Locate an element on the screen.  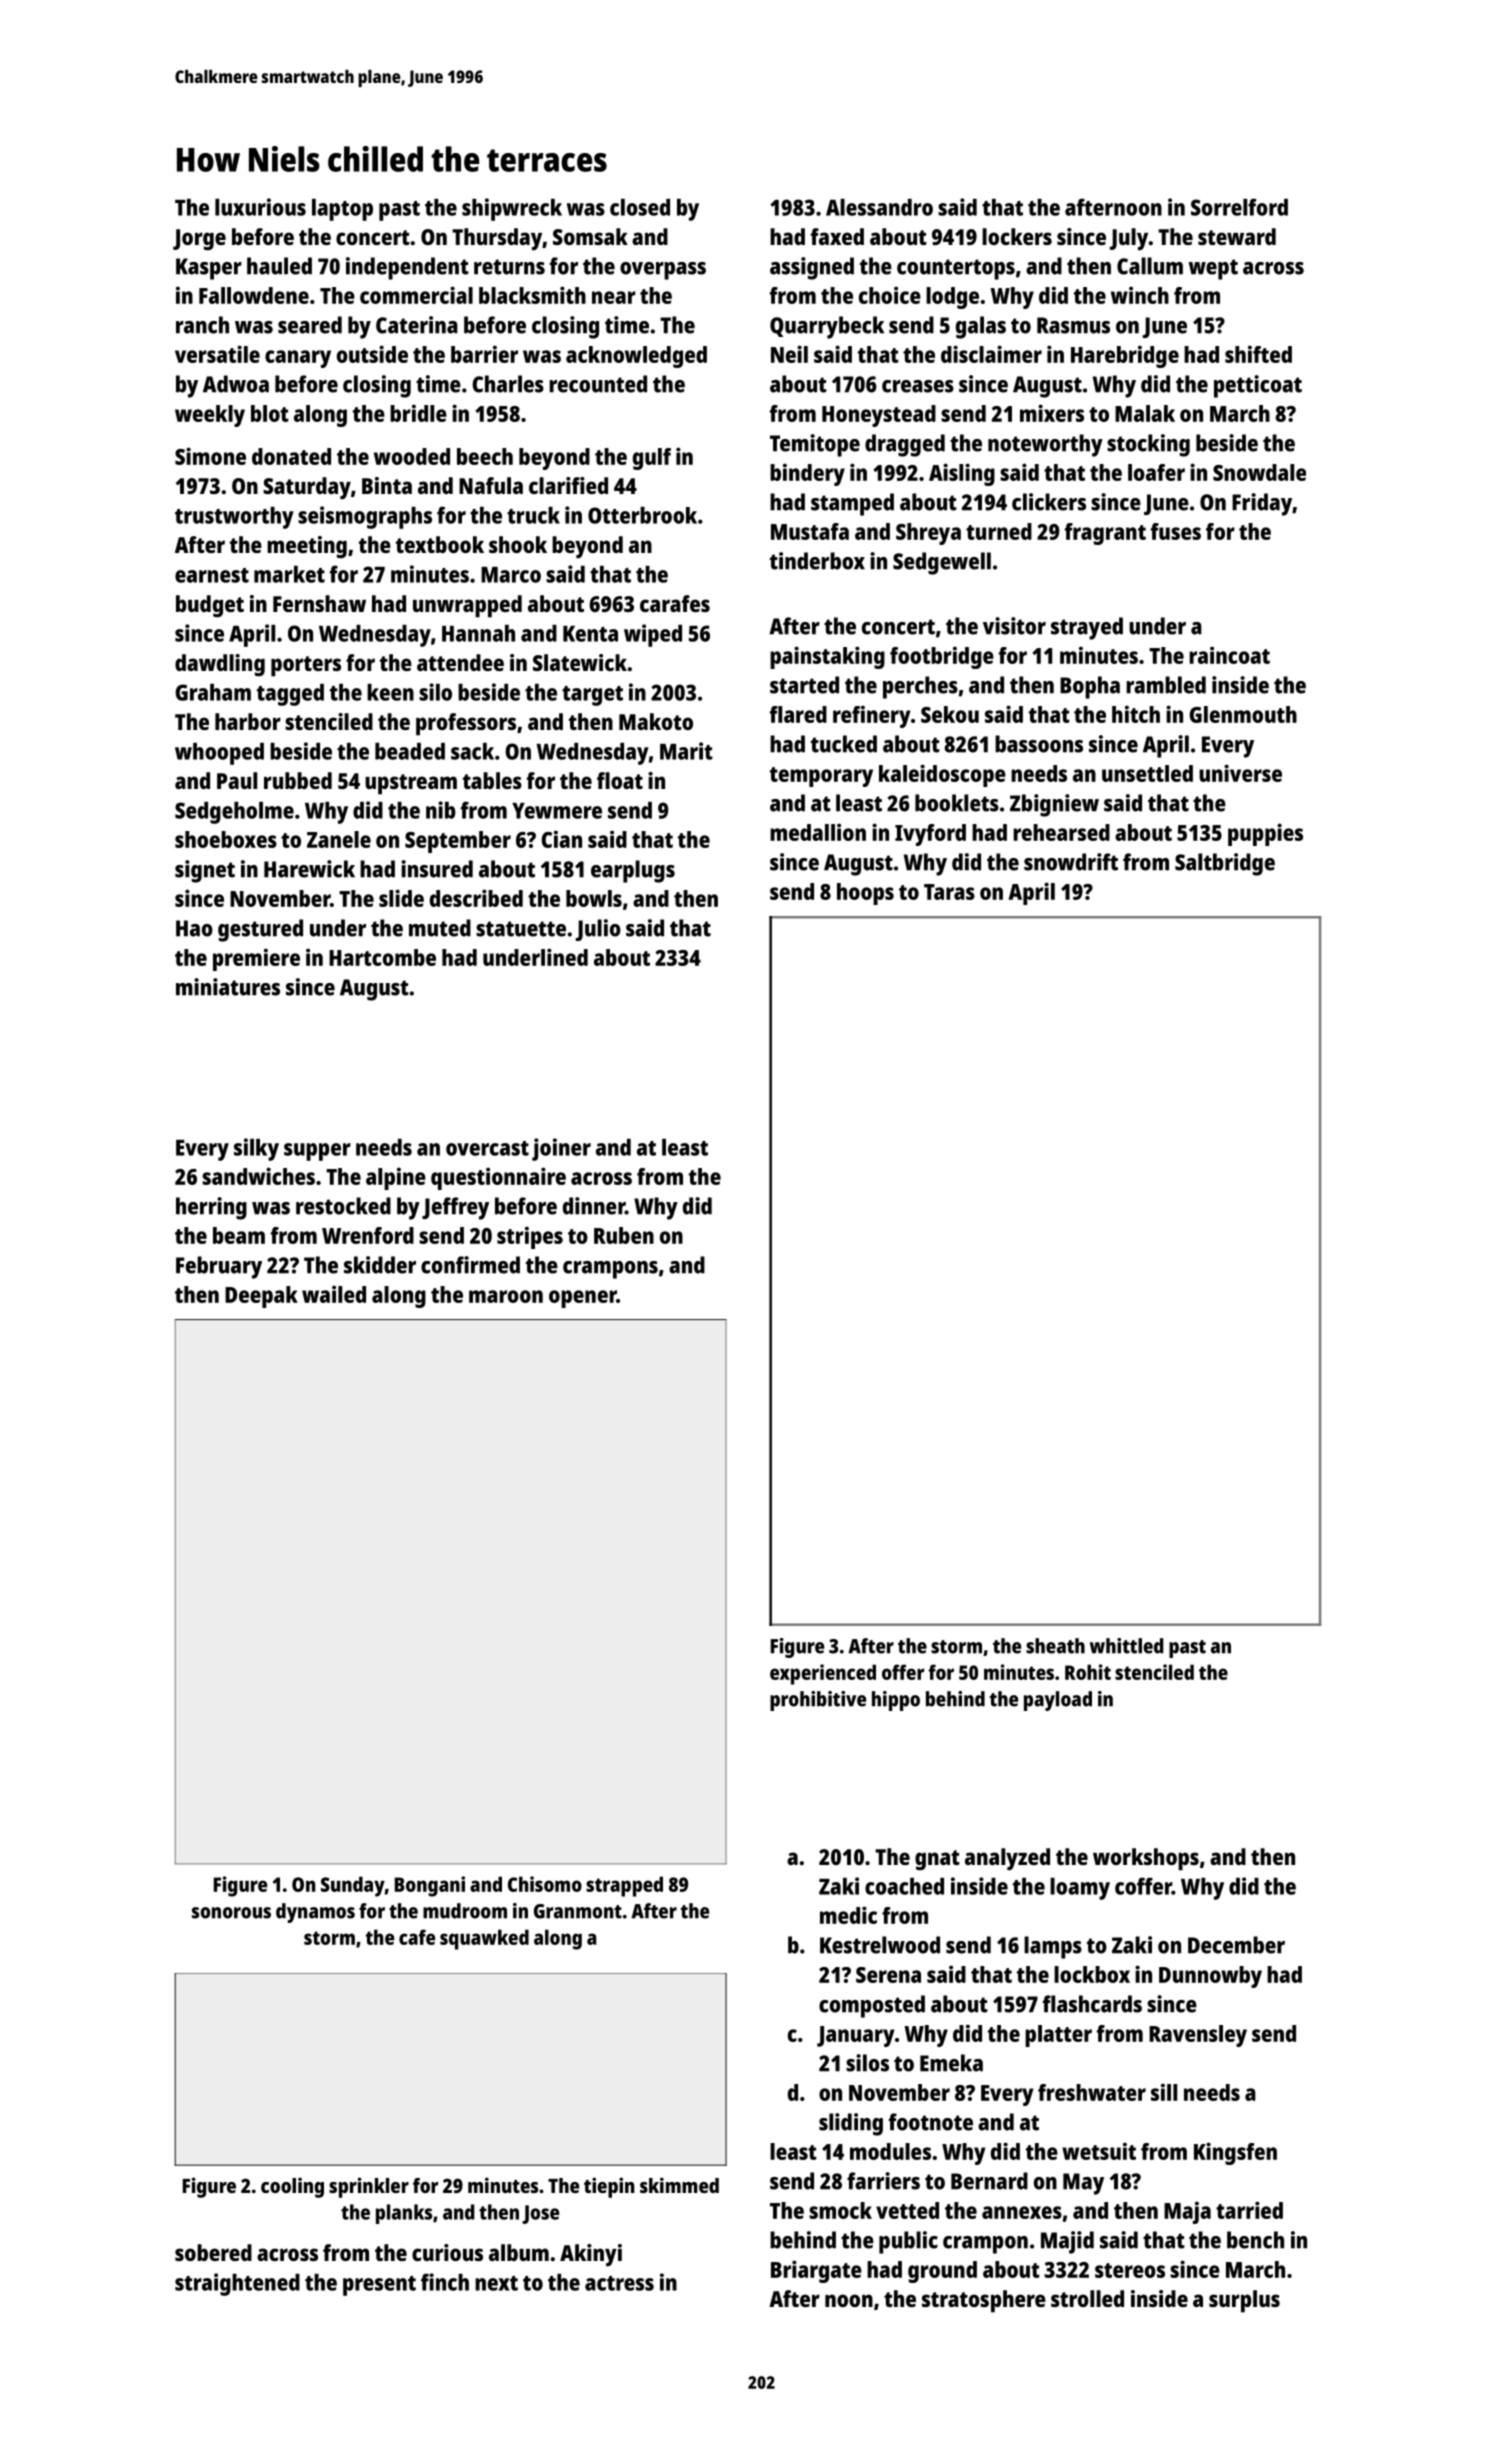
whittled is located at coordinates (1127, 1646).
